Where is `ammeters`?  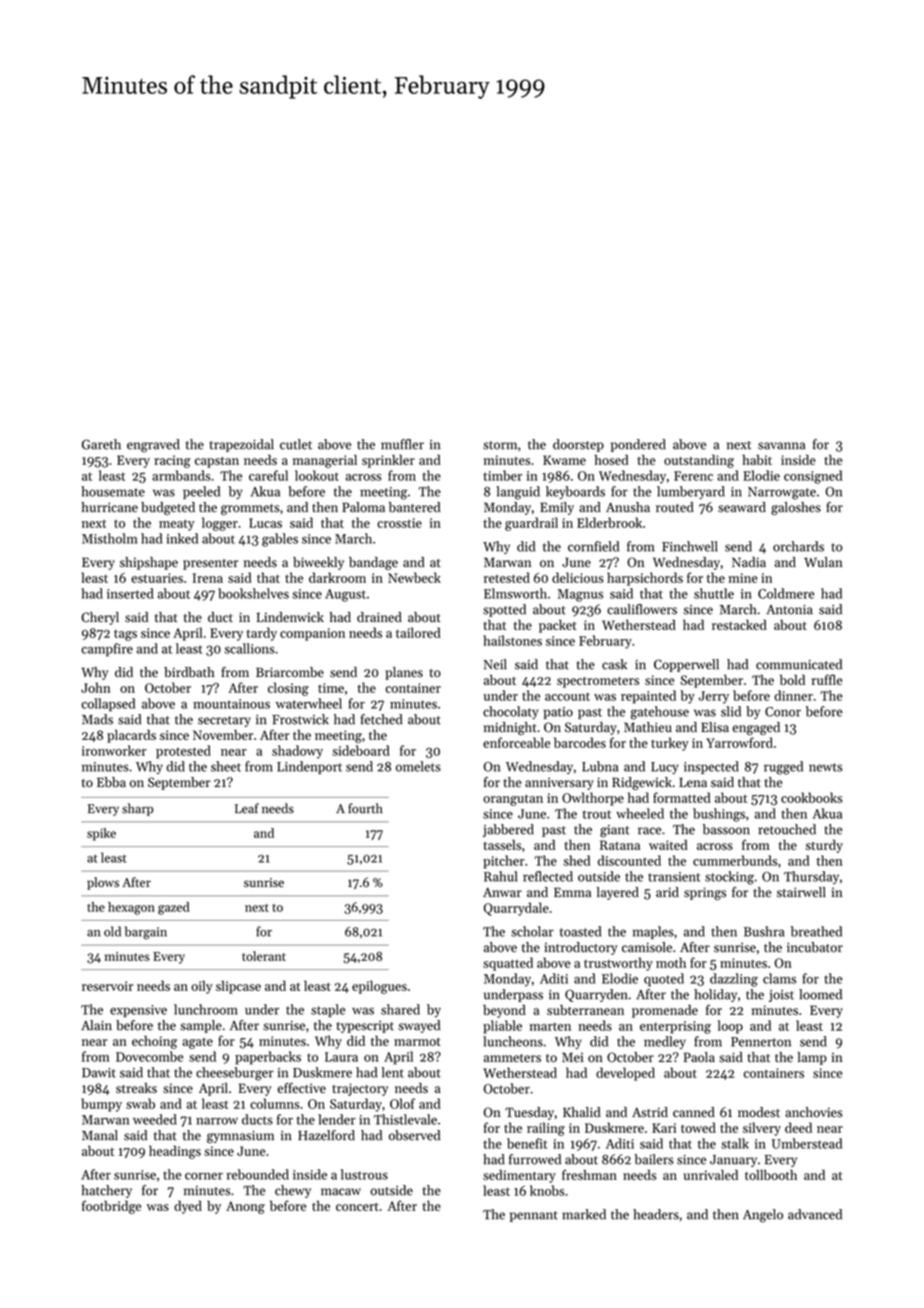
ammeters is located at coordinates (512, 1058).
